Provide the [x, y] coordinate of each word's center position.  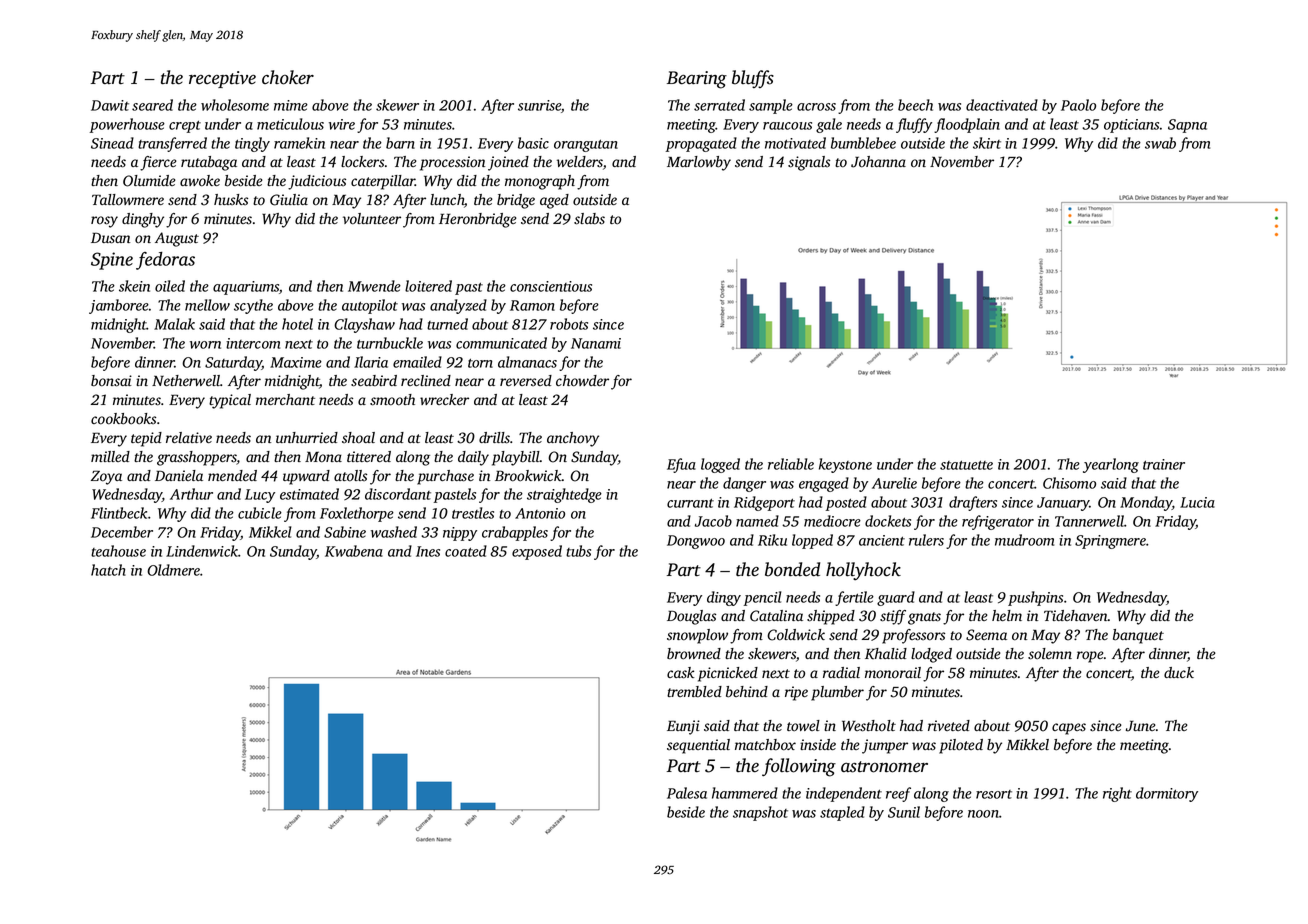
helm [1007, 615]
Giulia [289, 200]
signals [809, 163]
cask [680, 673]
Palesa [687, 793]
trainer [1164, 464]
